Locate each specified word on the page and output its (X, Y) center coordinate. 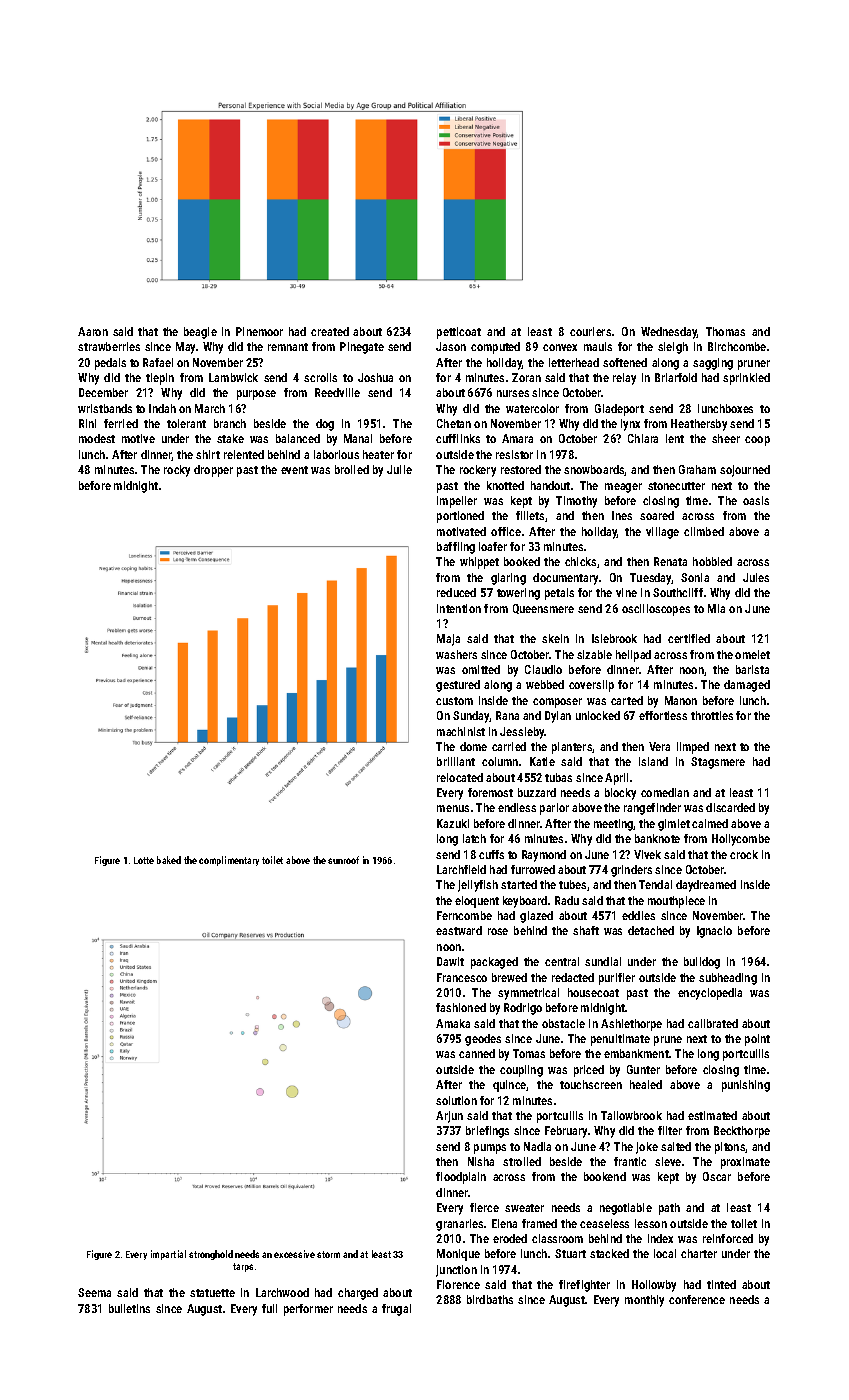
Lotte (144, 860)
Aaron (93, 331)
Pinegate (362, 348)
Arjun (449, 1117)
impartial (168, 1255)
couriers (590, 331)
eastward (459, 930)
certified (689, 638)
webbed (545, 684)
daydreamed (706, 886)
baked (169, 860)
